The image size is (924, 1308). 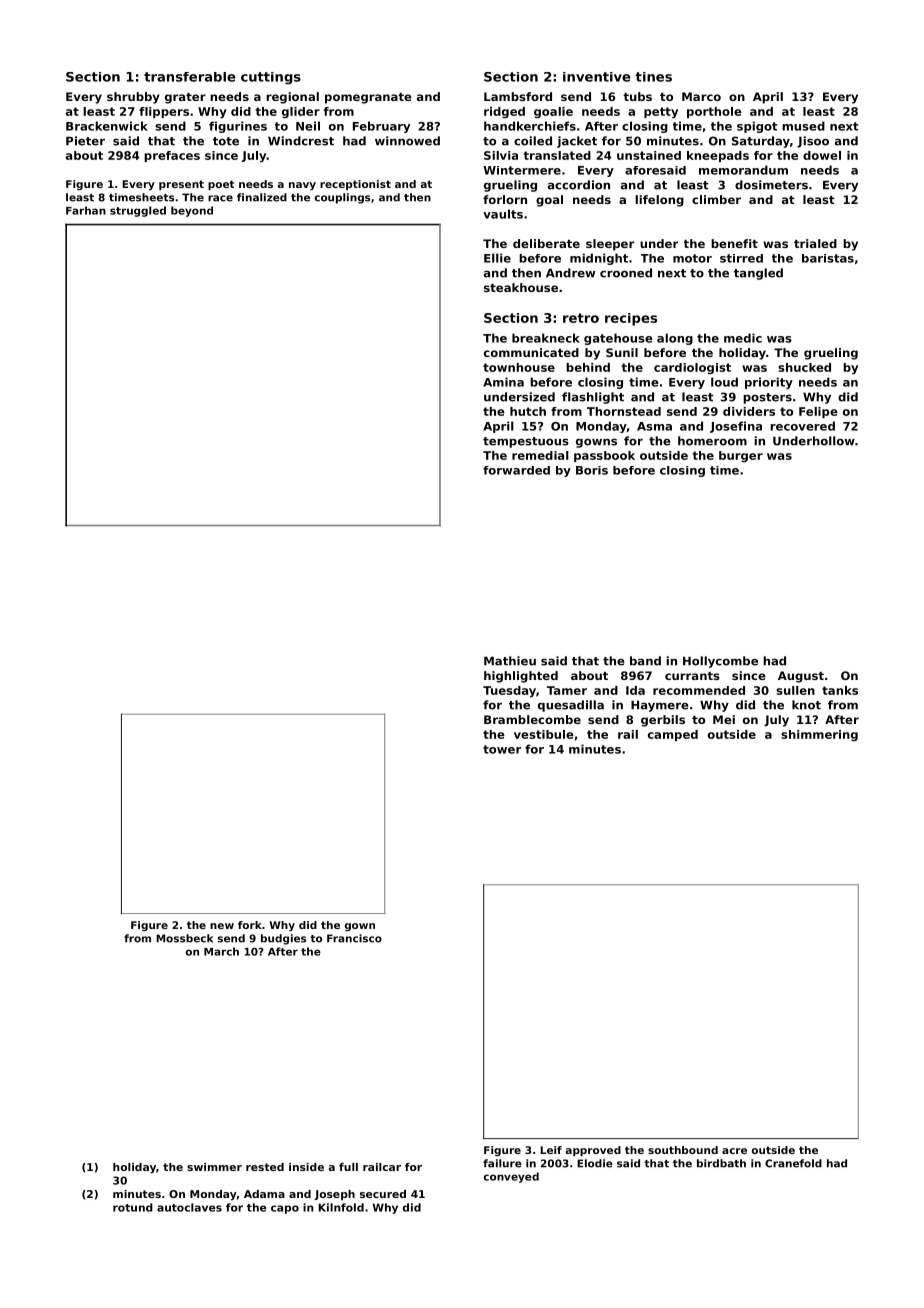 I want to click on tower, so click(x=502, y=749).
